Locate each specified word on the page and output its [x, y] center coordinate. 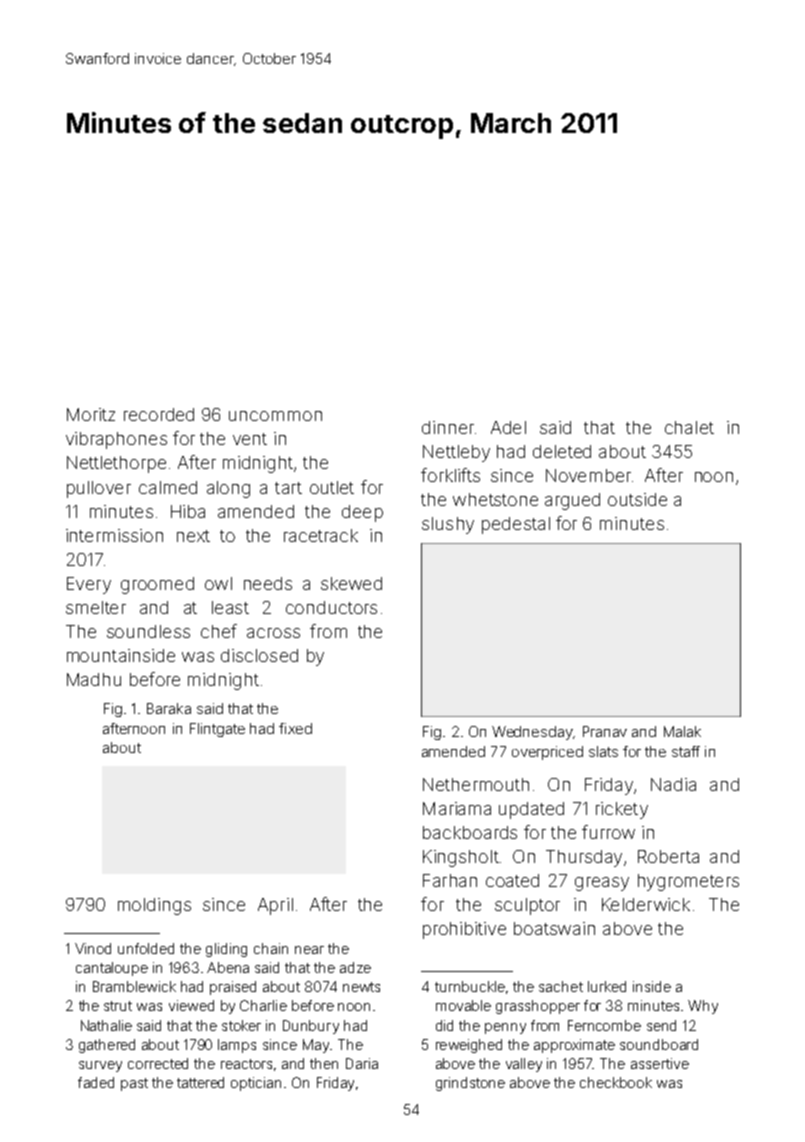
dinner [448, 427]
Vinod [93, 948]
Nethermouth [476, 784]
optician [256, 1084]
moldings [154, 906]
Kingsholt [461, 858]
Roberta [668, 856]
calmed [168, 487]
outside [637, 499]
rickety [622, 810]
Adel [508, 427]
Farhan [450, 880]
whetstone [495, 499]
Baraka [169, 708]
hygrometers [688, 882]
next [193, 536]
